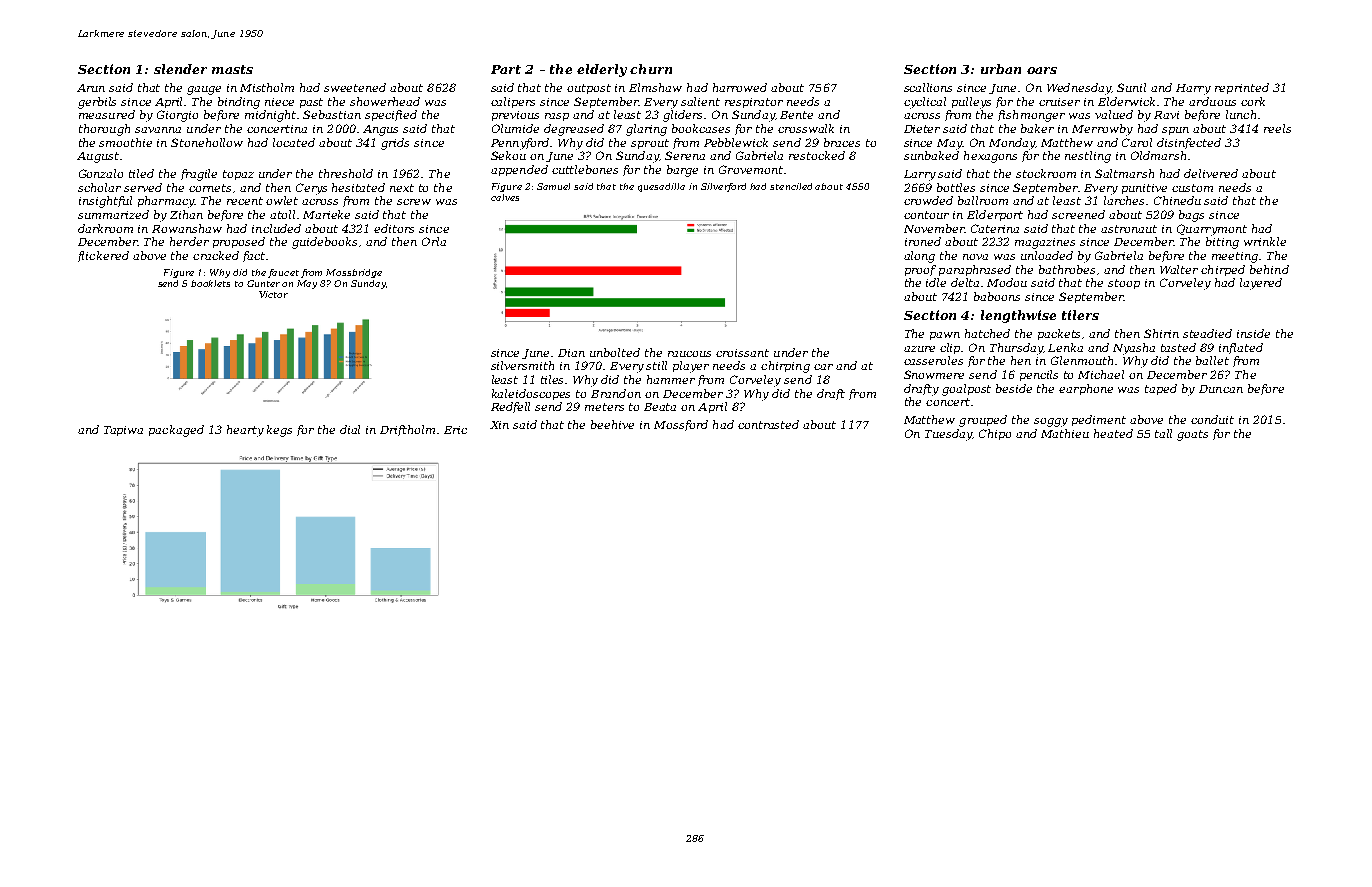 This document has width=1372, height=887. Describe the element at coordinates (1037, 128) in the document. I see `baker` at that location.
